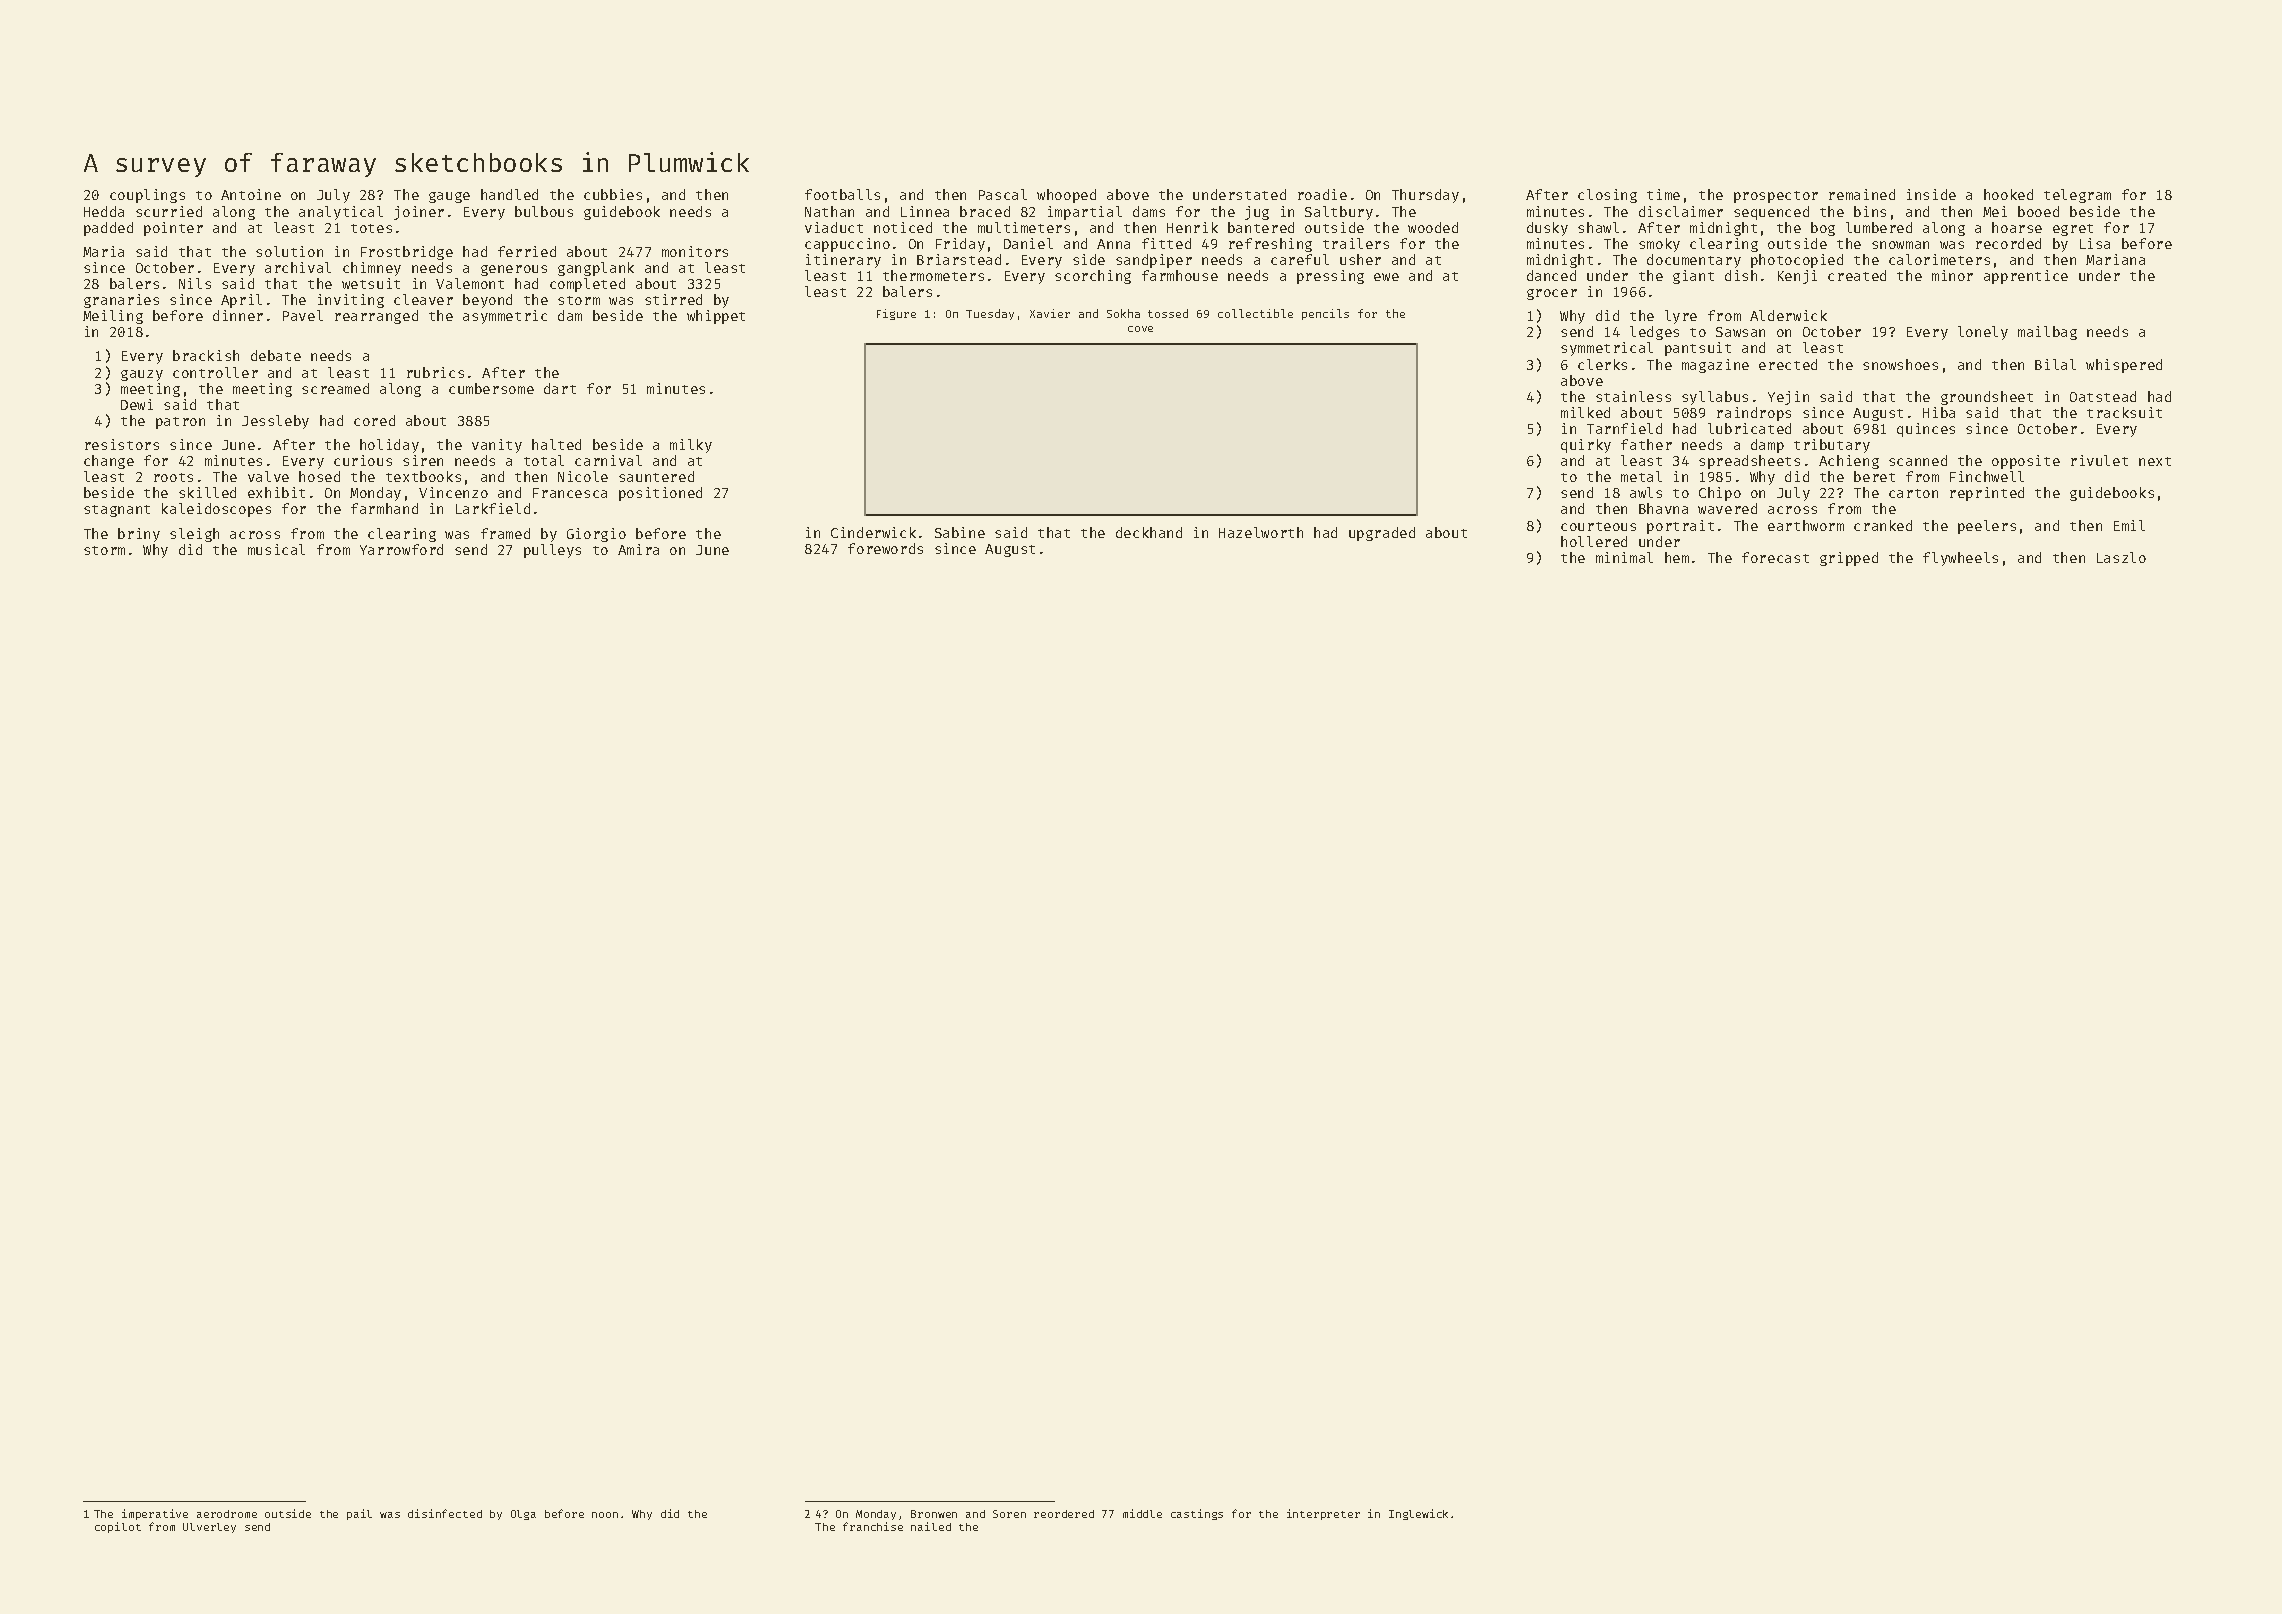 The height and width of the screenshot is (1614, 2282). What do you see at coordinates (2008, 194) in the screenshot?
I see `hooked` at bounding box center [2008, 194].
